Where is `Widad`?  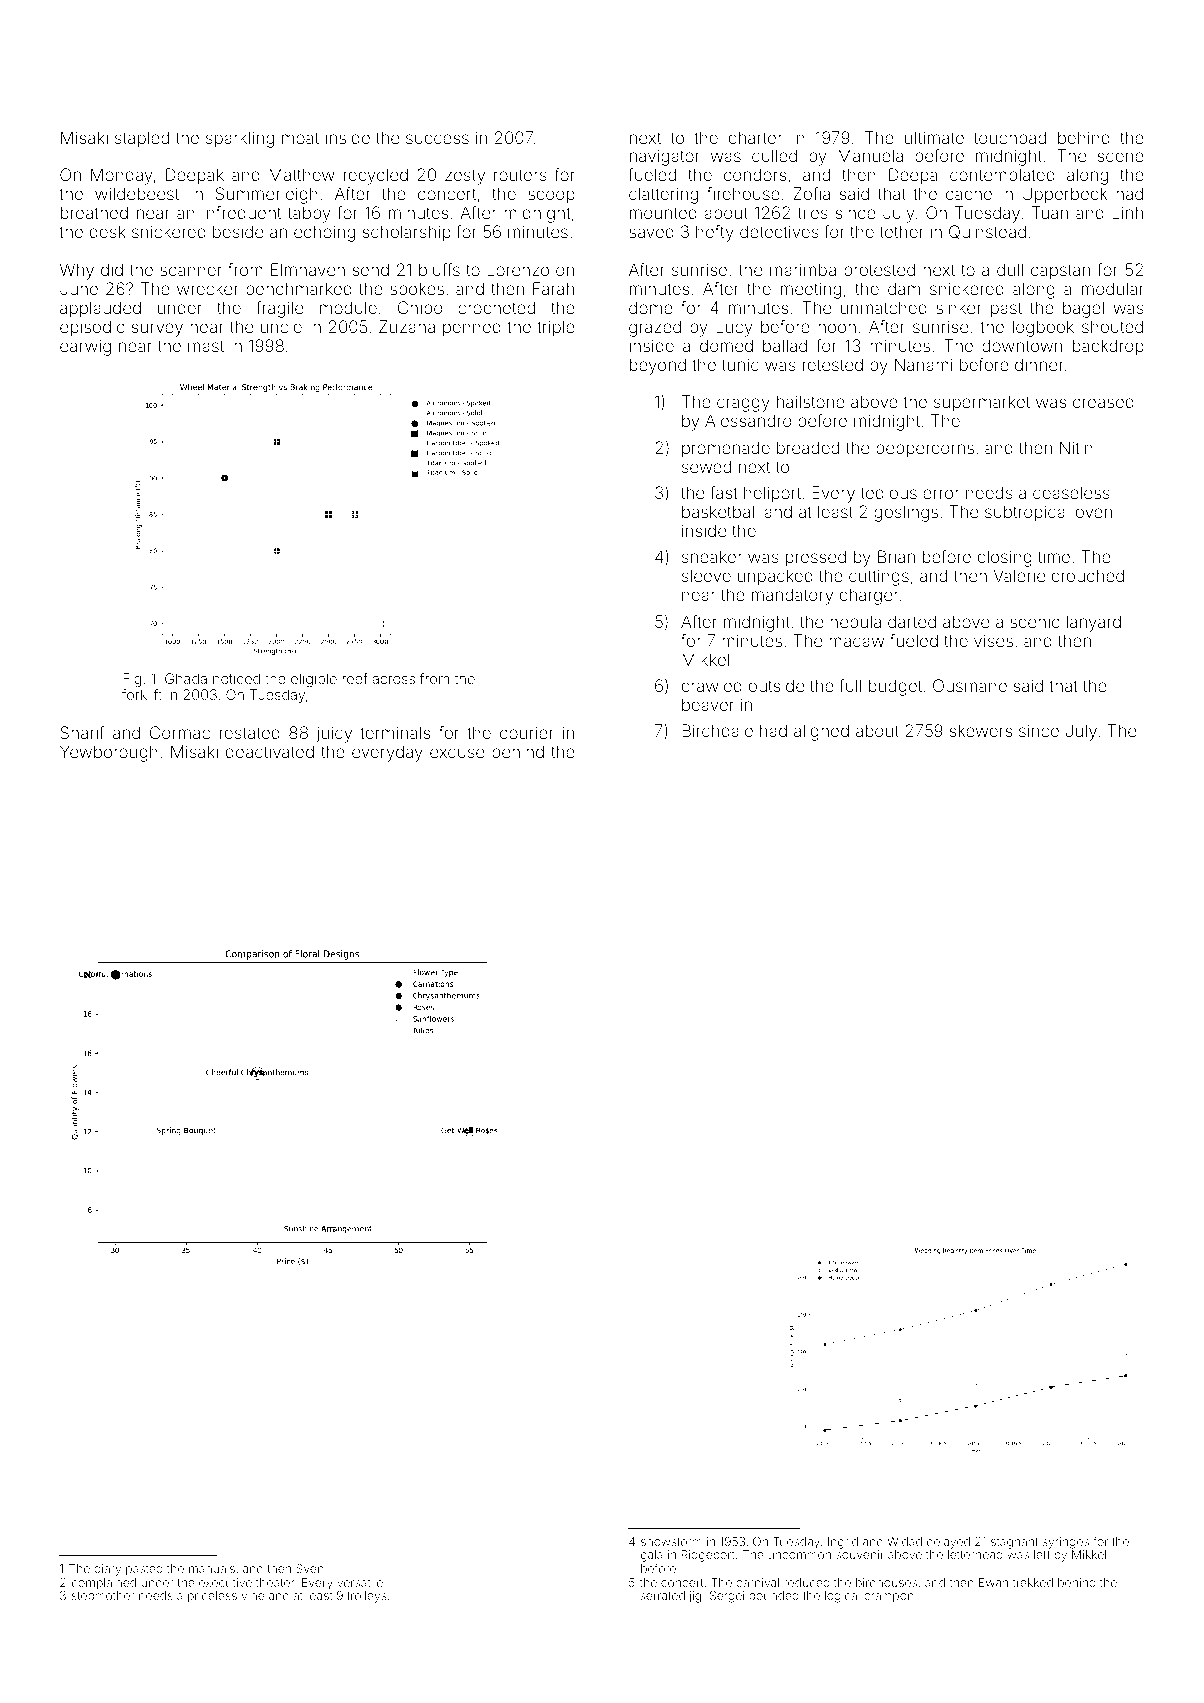
Widad is located at coordinates (904, 1541).
